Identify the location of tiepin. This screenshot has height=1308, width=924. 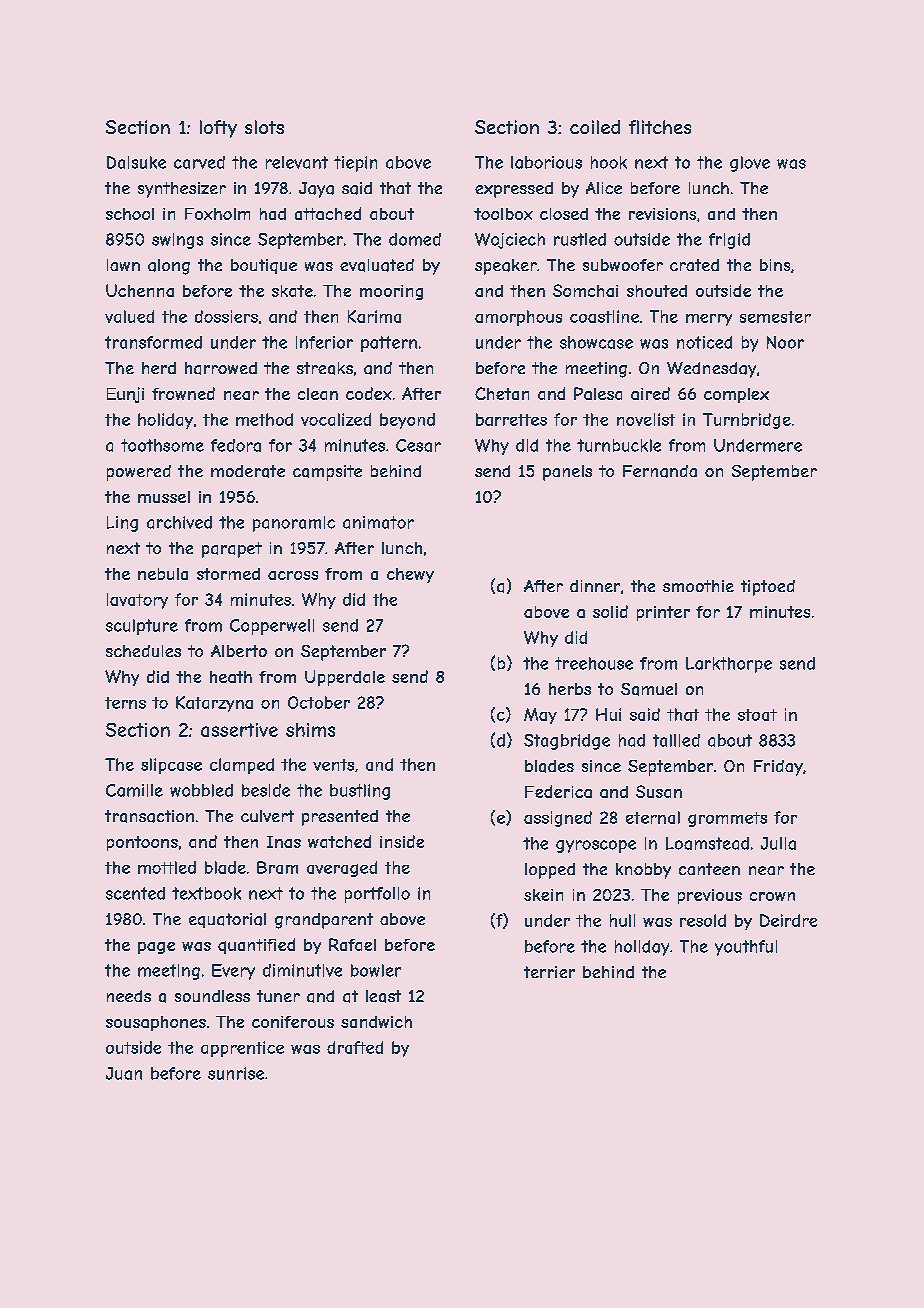
(355, 164).
